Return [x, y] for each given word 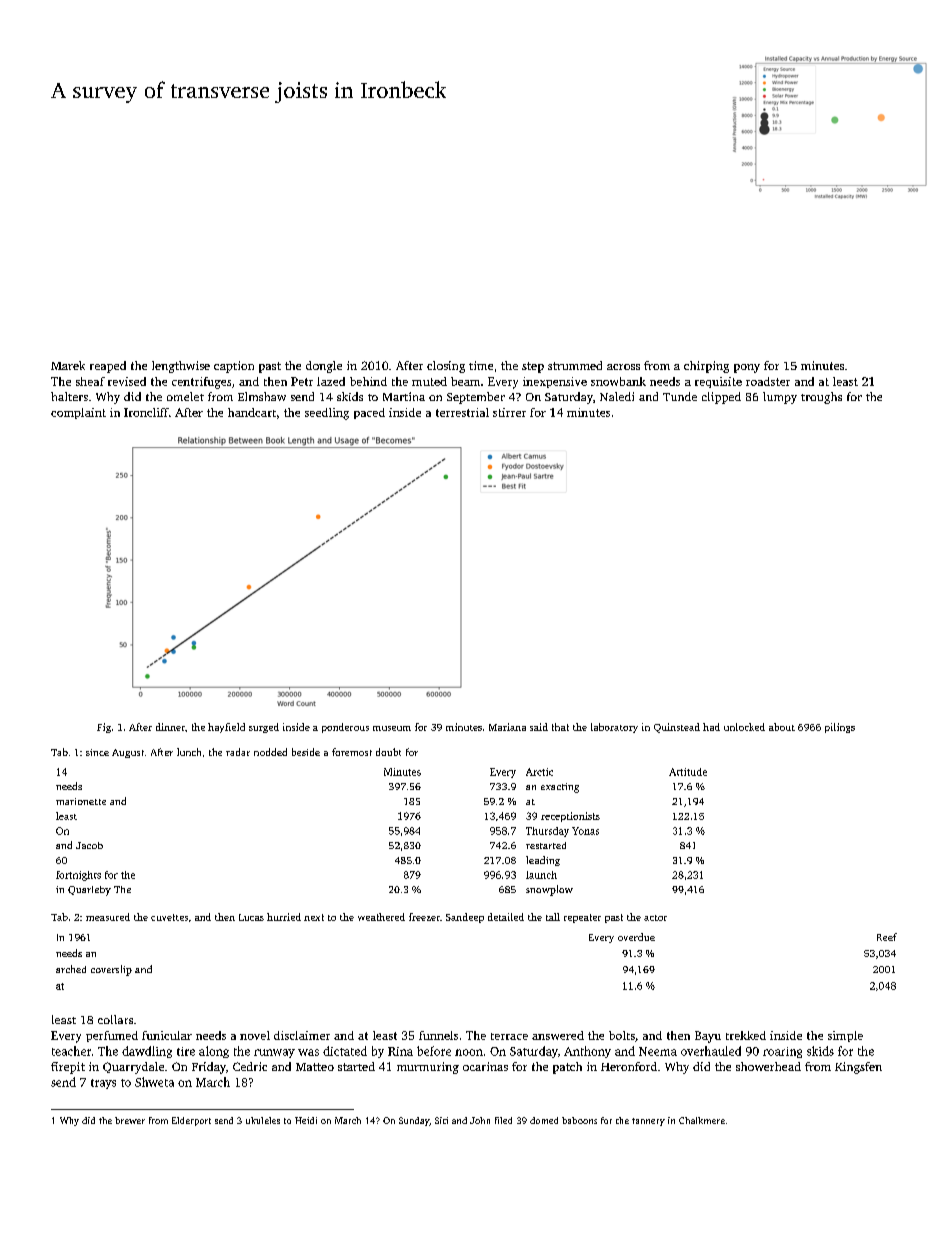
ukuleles [263, 1120]
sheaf [90, 381]
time [481, 365]
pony [747, 368]
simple [845, 1036]
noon [469, 1052]
